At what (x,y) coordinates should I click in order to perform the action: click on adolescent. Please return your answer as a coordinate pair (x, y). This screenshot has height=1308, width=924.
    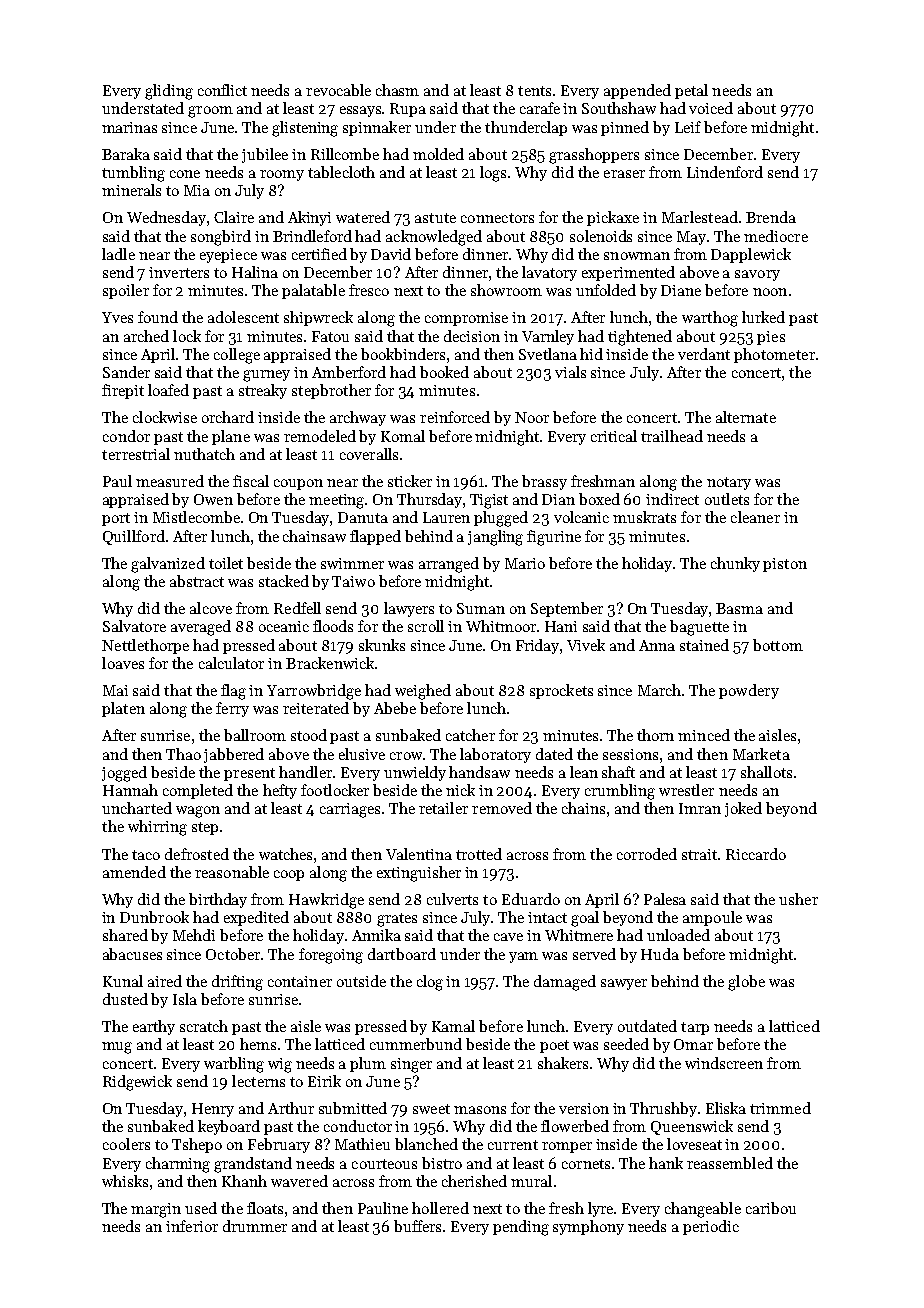
    Looking at the image, I should click on (243, 317).
